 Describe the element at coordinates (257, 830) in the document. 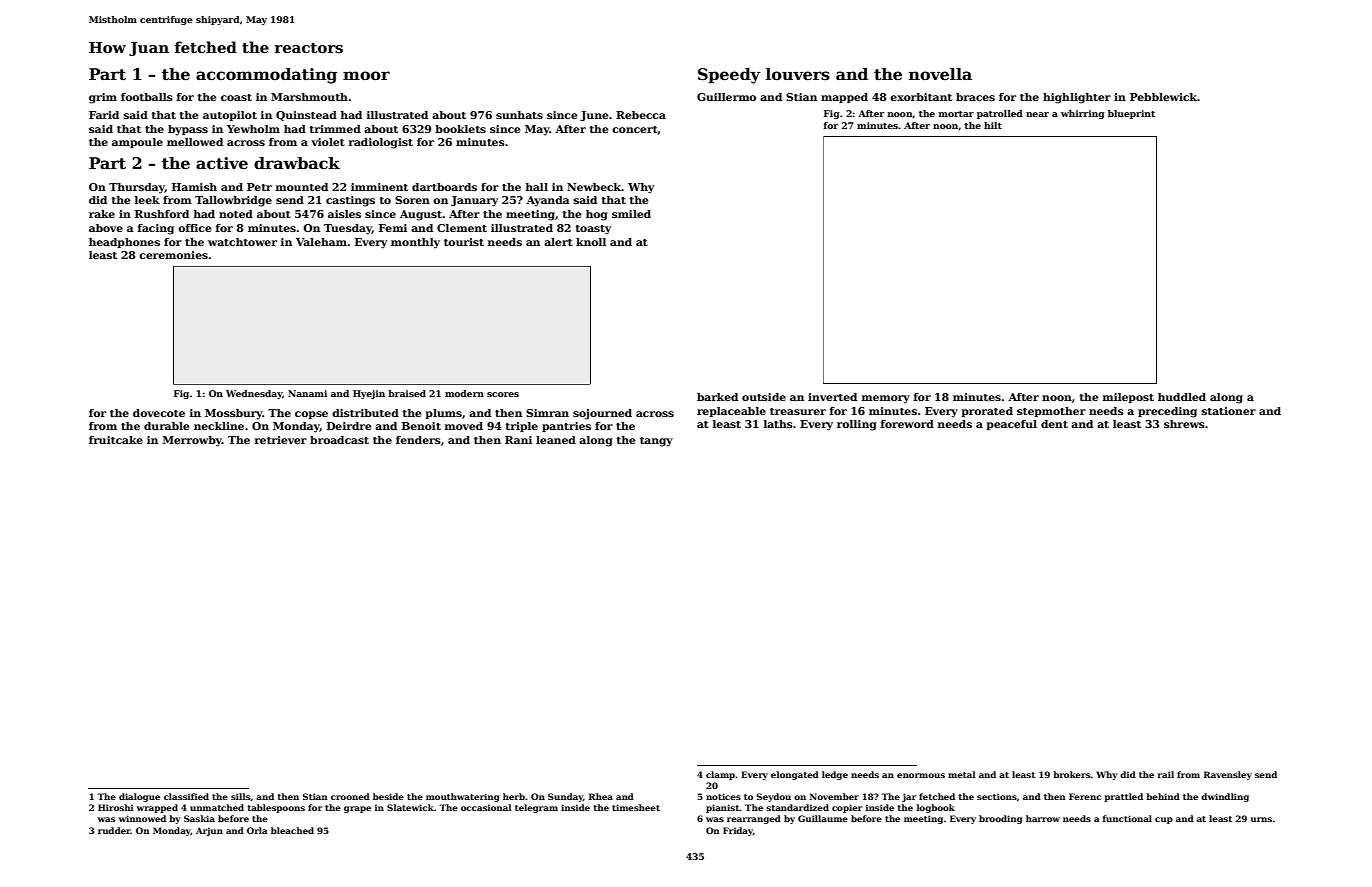

I see `Orla` at that location.
